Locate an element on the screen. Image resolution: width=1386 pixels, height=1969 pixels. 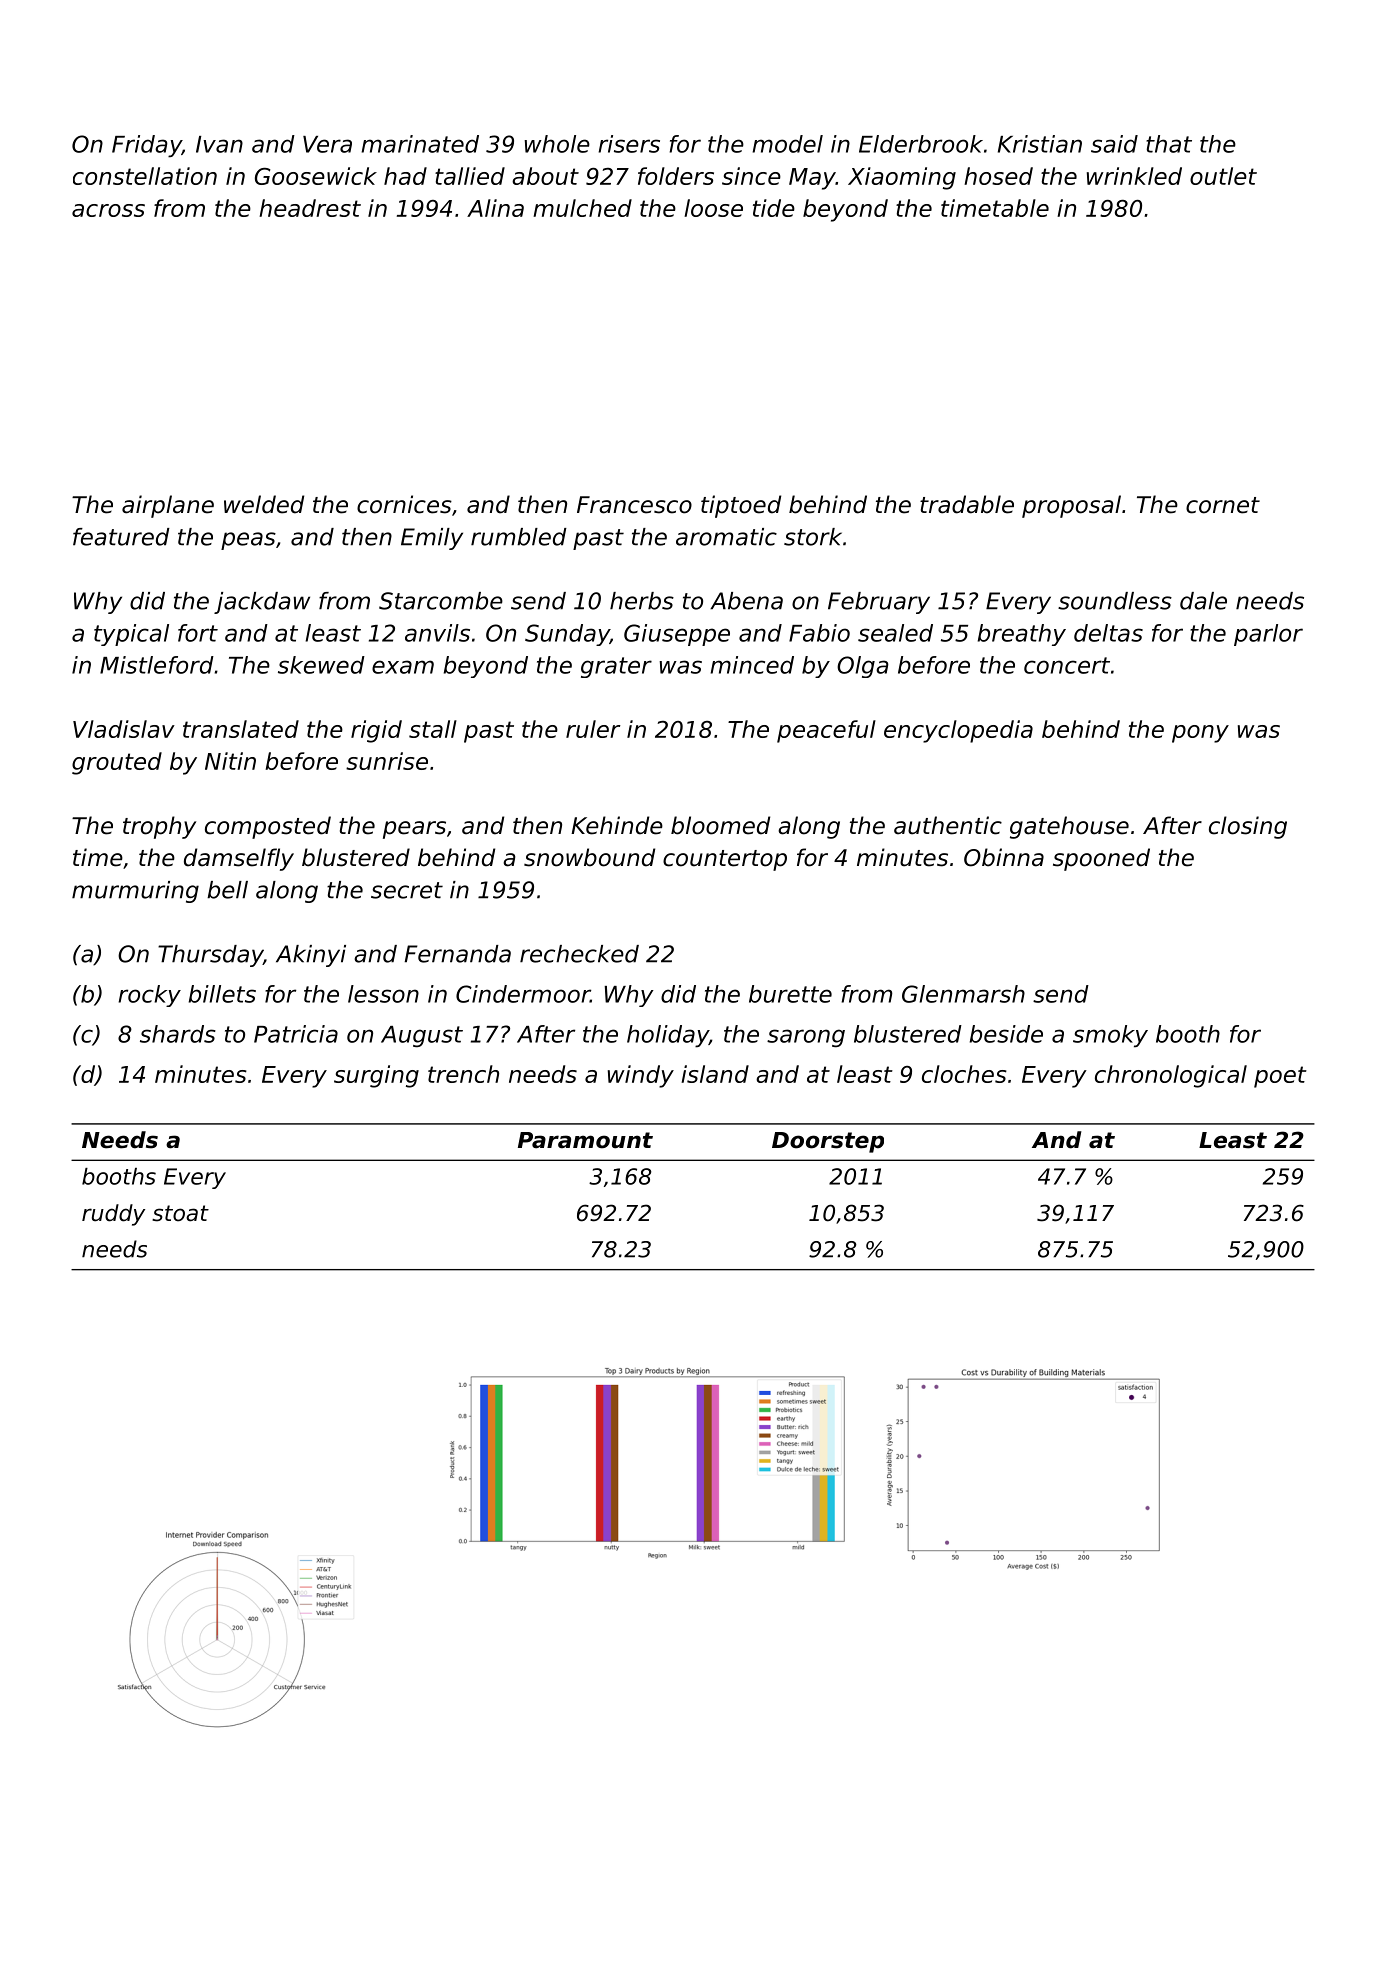
featured is located at coordinates (121, 537).
